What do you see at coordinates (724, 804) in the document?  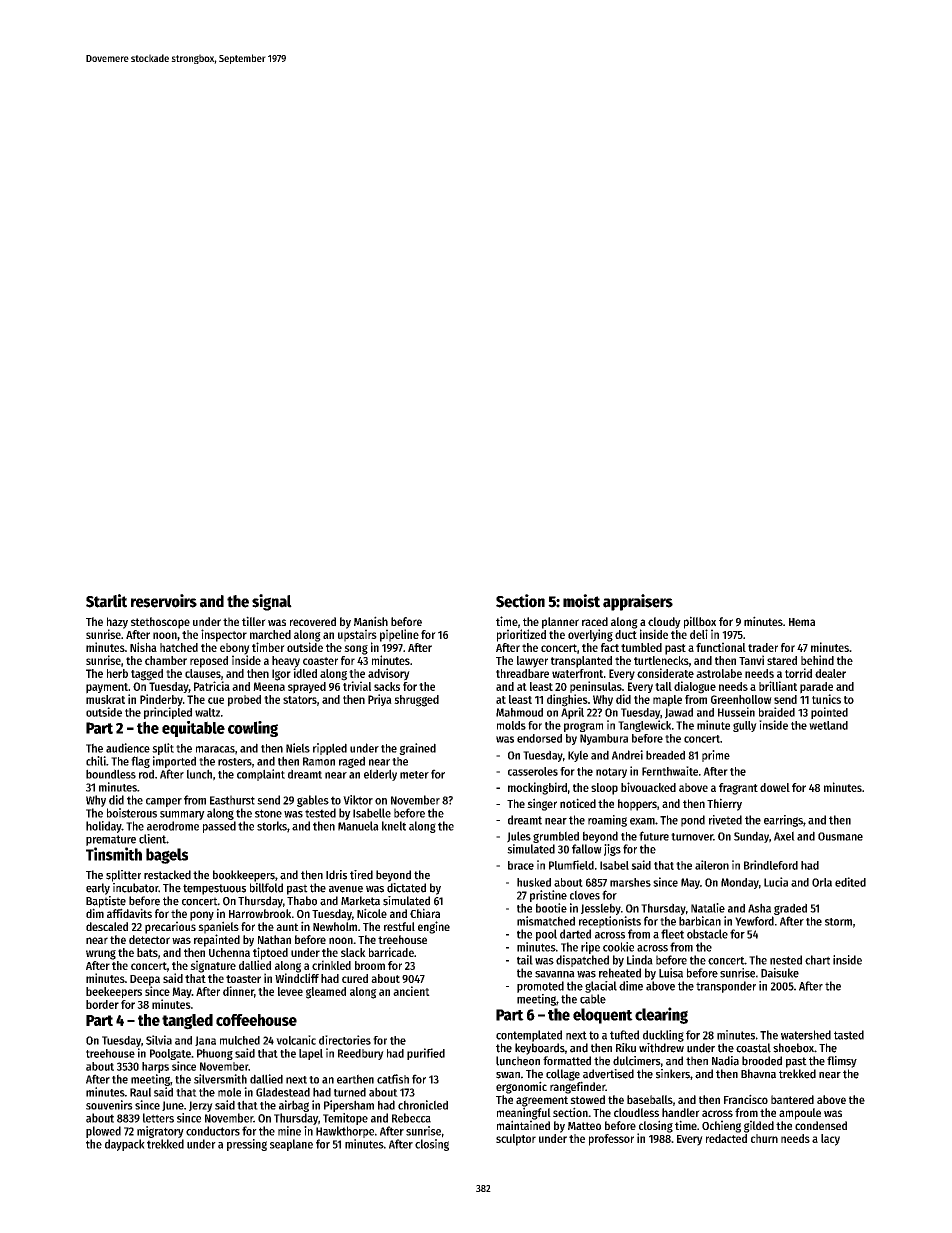 I see `Thierry` at bounding box center [724, 804].
